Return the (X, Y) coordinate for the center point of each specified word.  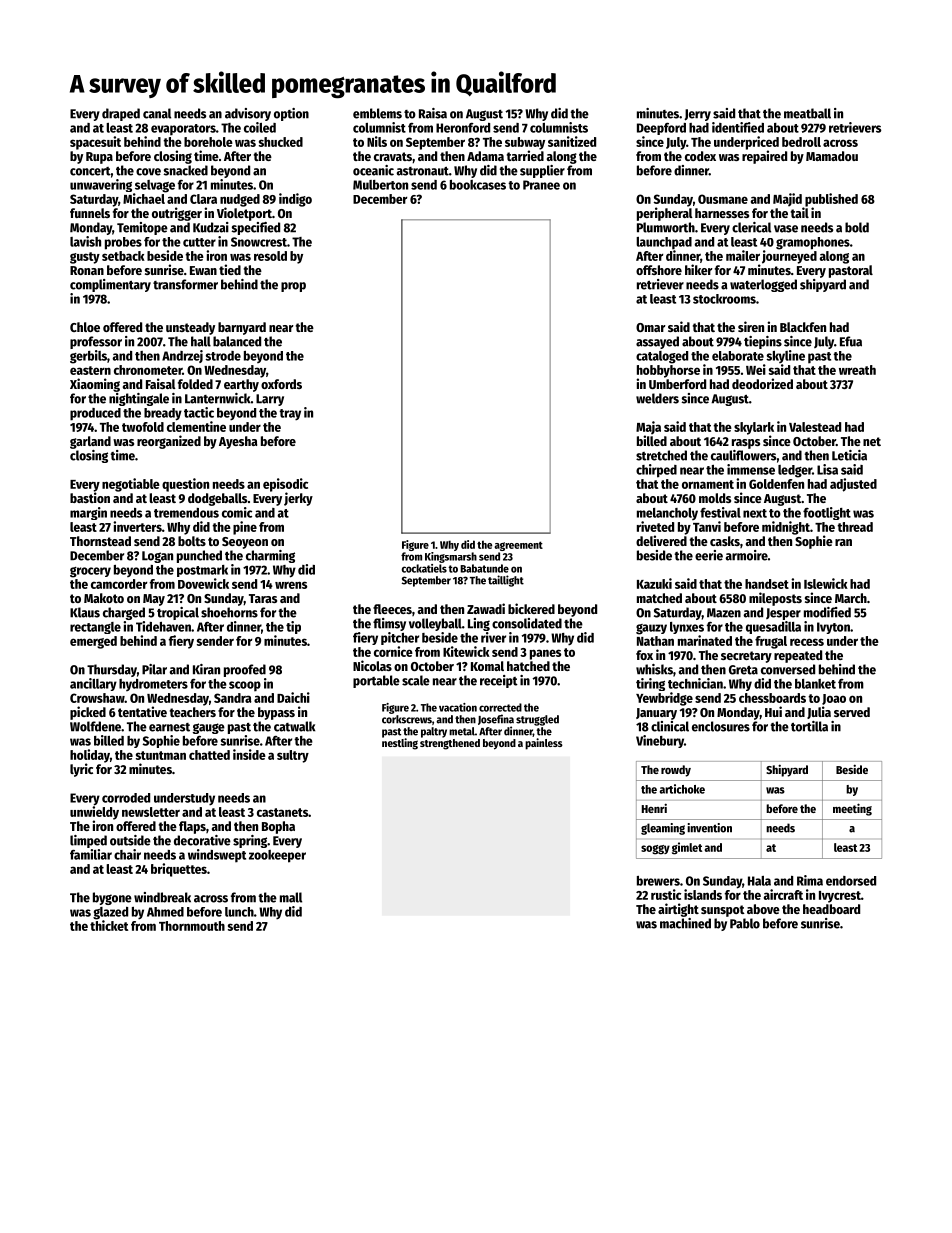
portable (376, 681)
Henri (654, 808)
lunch (239, 912)
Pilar (154, 669)
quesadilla (773, 627)
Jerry (697, 115)
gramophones (813, 243)
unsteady (190, 328)
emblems (377, 113)
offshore (659, 270)
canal (157, 113)
